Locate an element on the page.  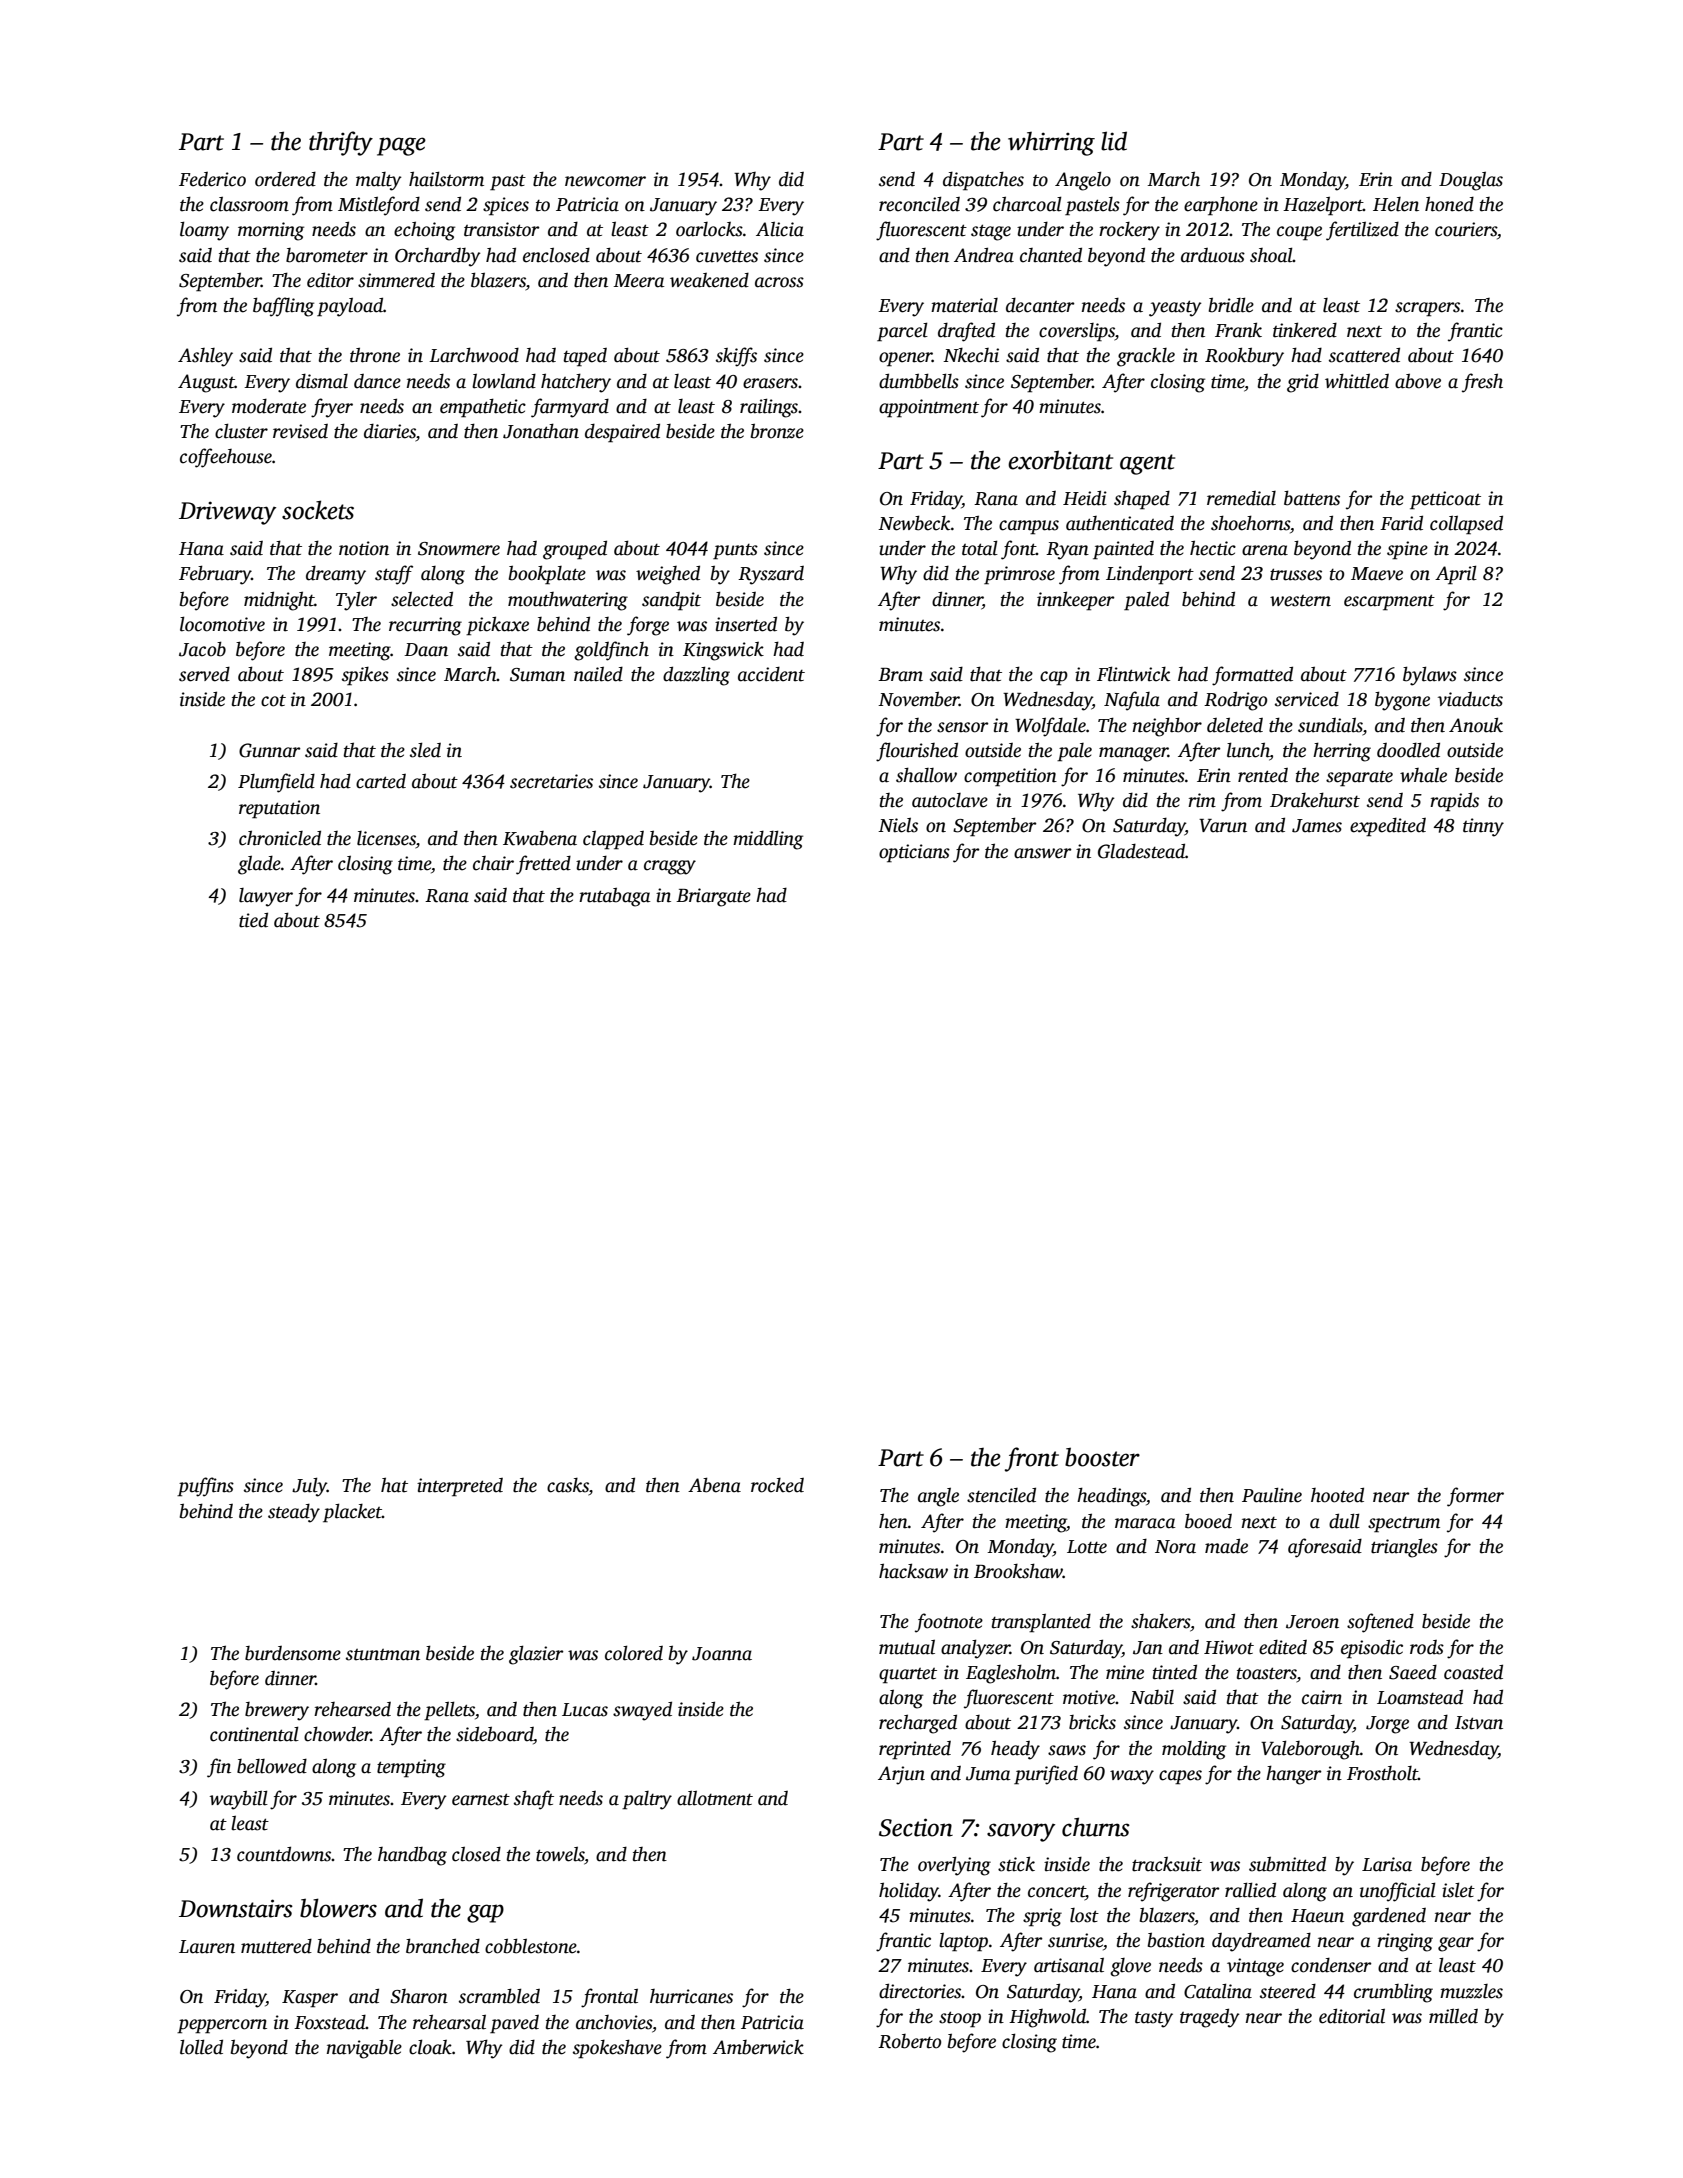
Hazelport is located at coordinates (1323, 206).
